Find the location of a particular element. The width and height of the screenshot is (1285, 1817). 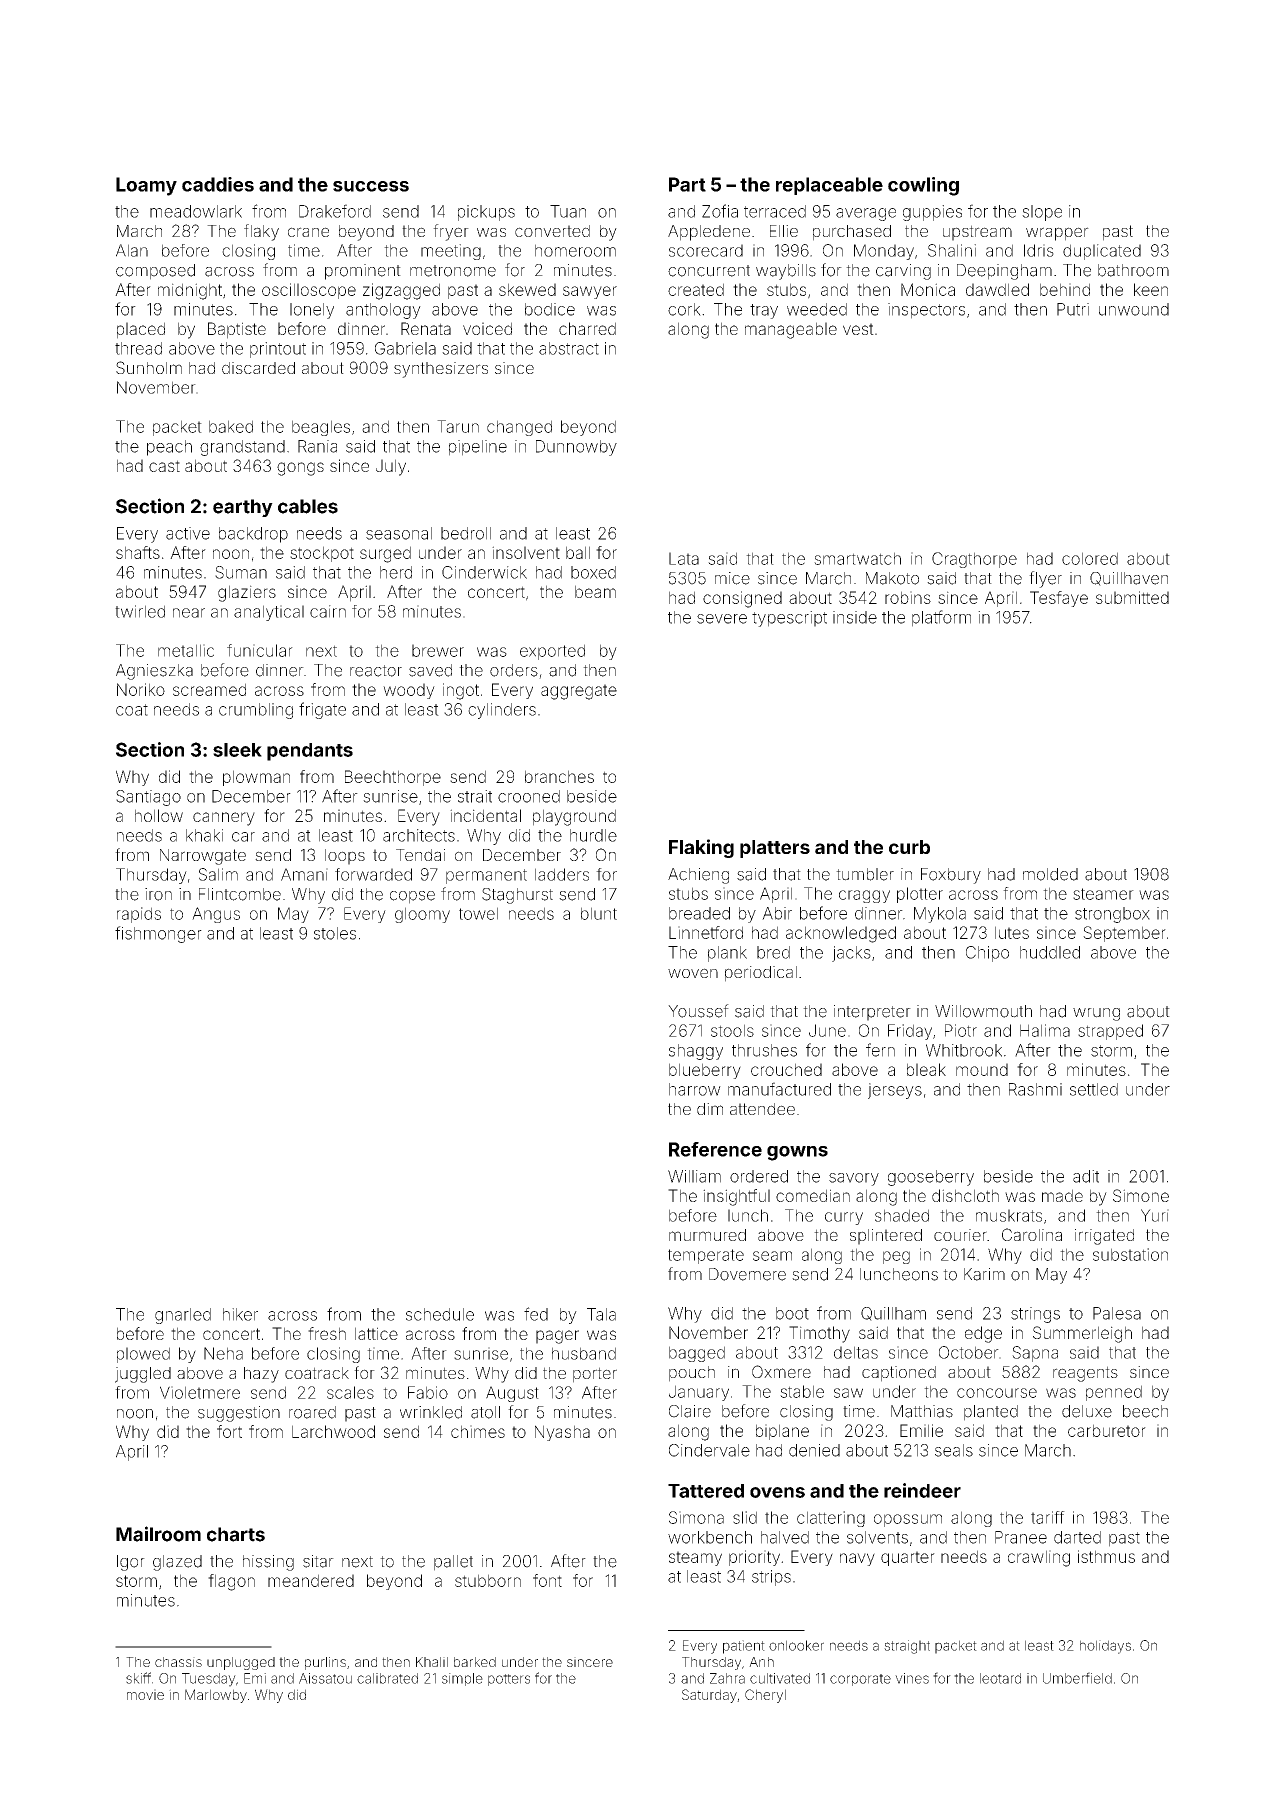

Larchwood is located at coordinates (333, 1431).
